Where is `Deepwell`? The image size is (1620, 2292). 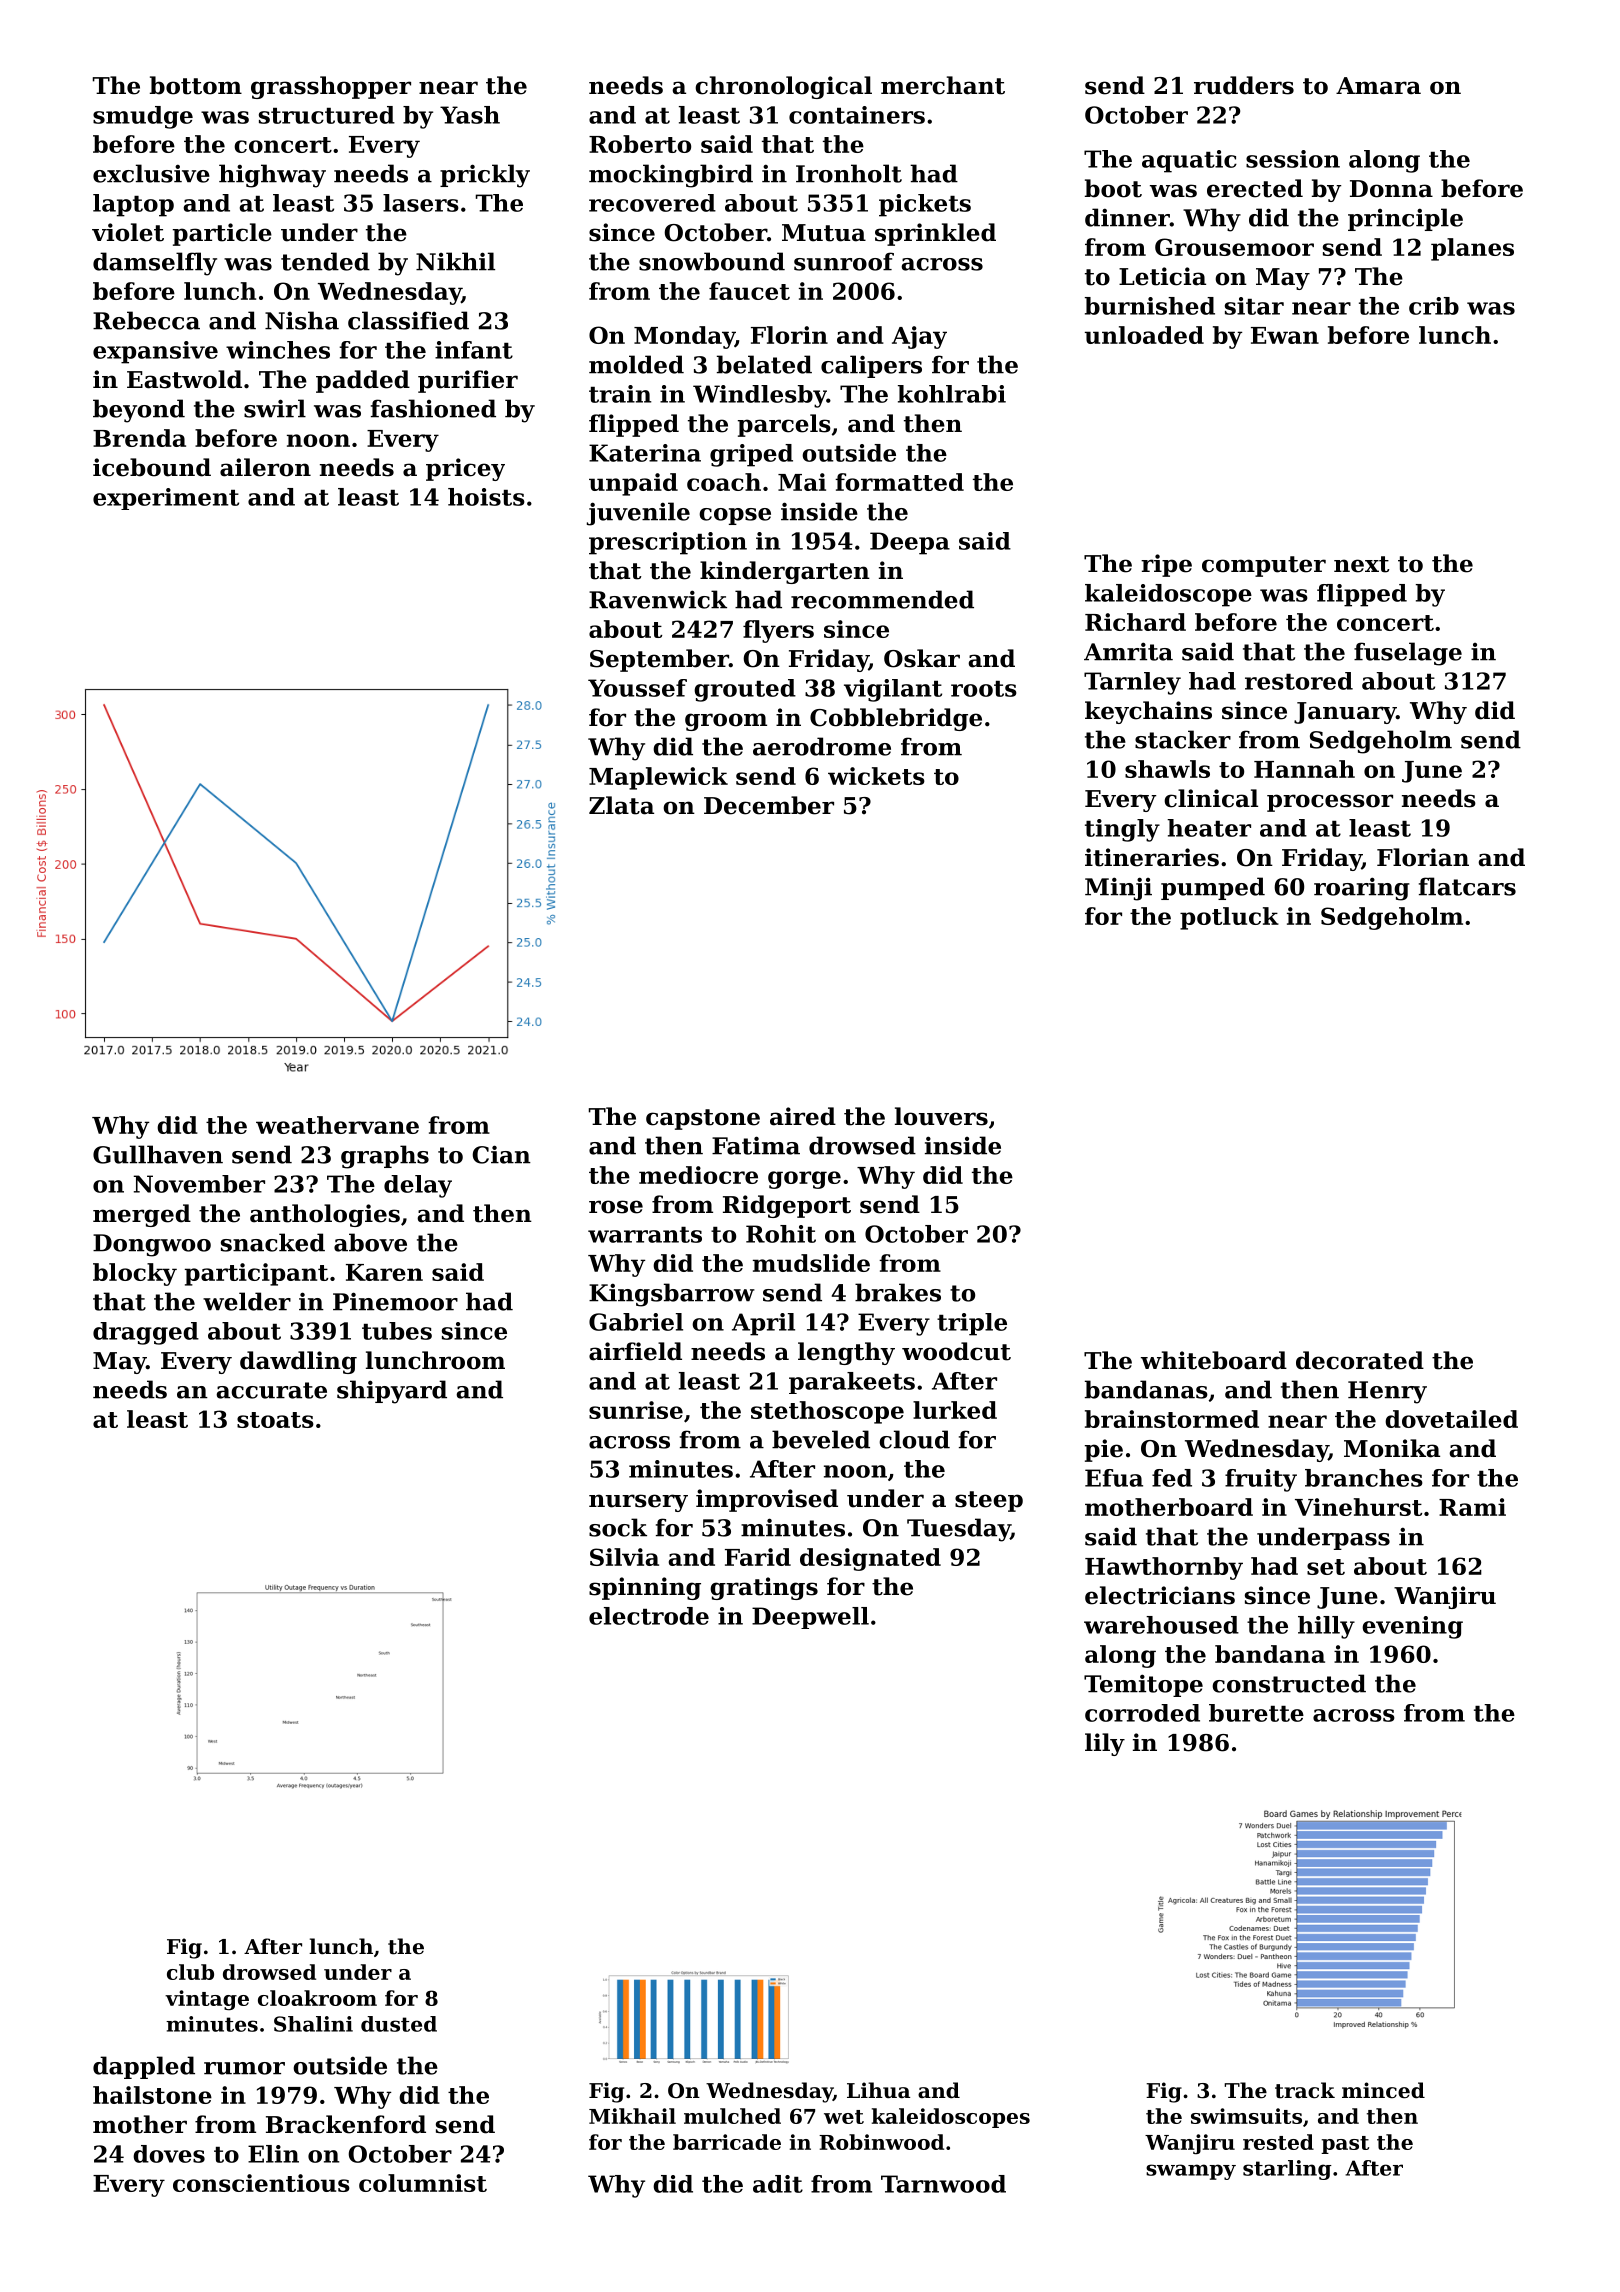
Deepwell is located at coordinates (810, 1618).
